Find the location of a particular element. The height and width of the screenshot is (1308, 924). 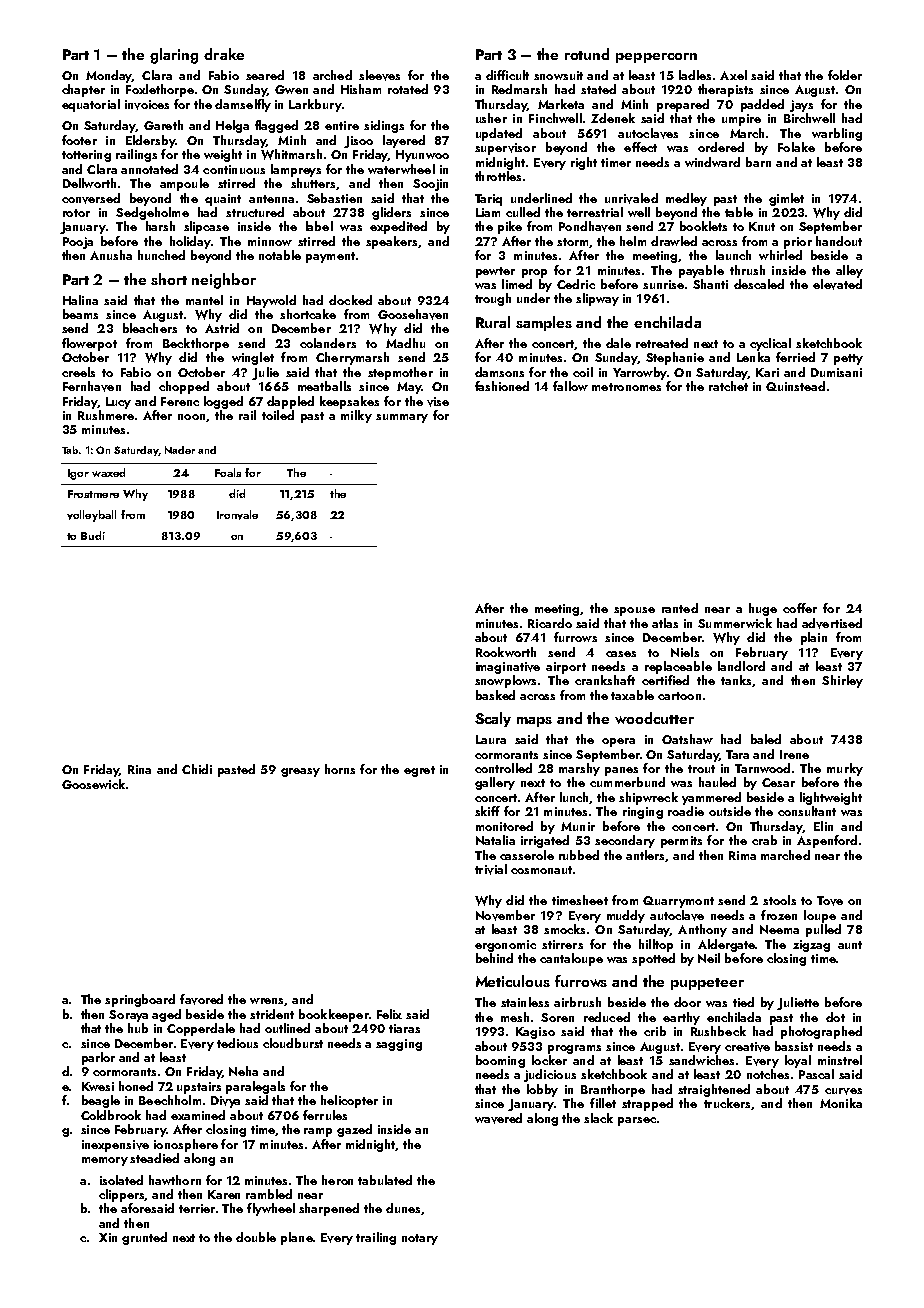

double is located at coordinates (256, 1237).
